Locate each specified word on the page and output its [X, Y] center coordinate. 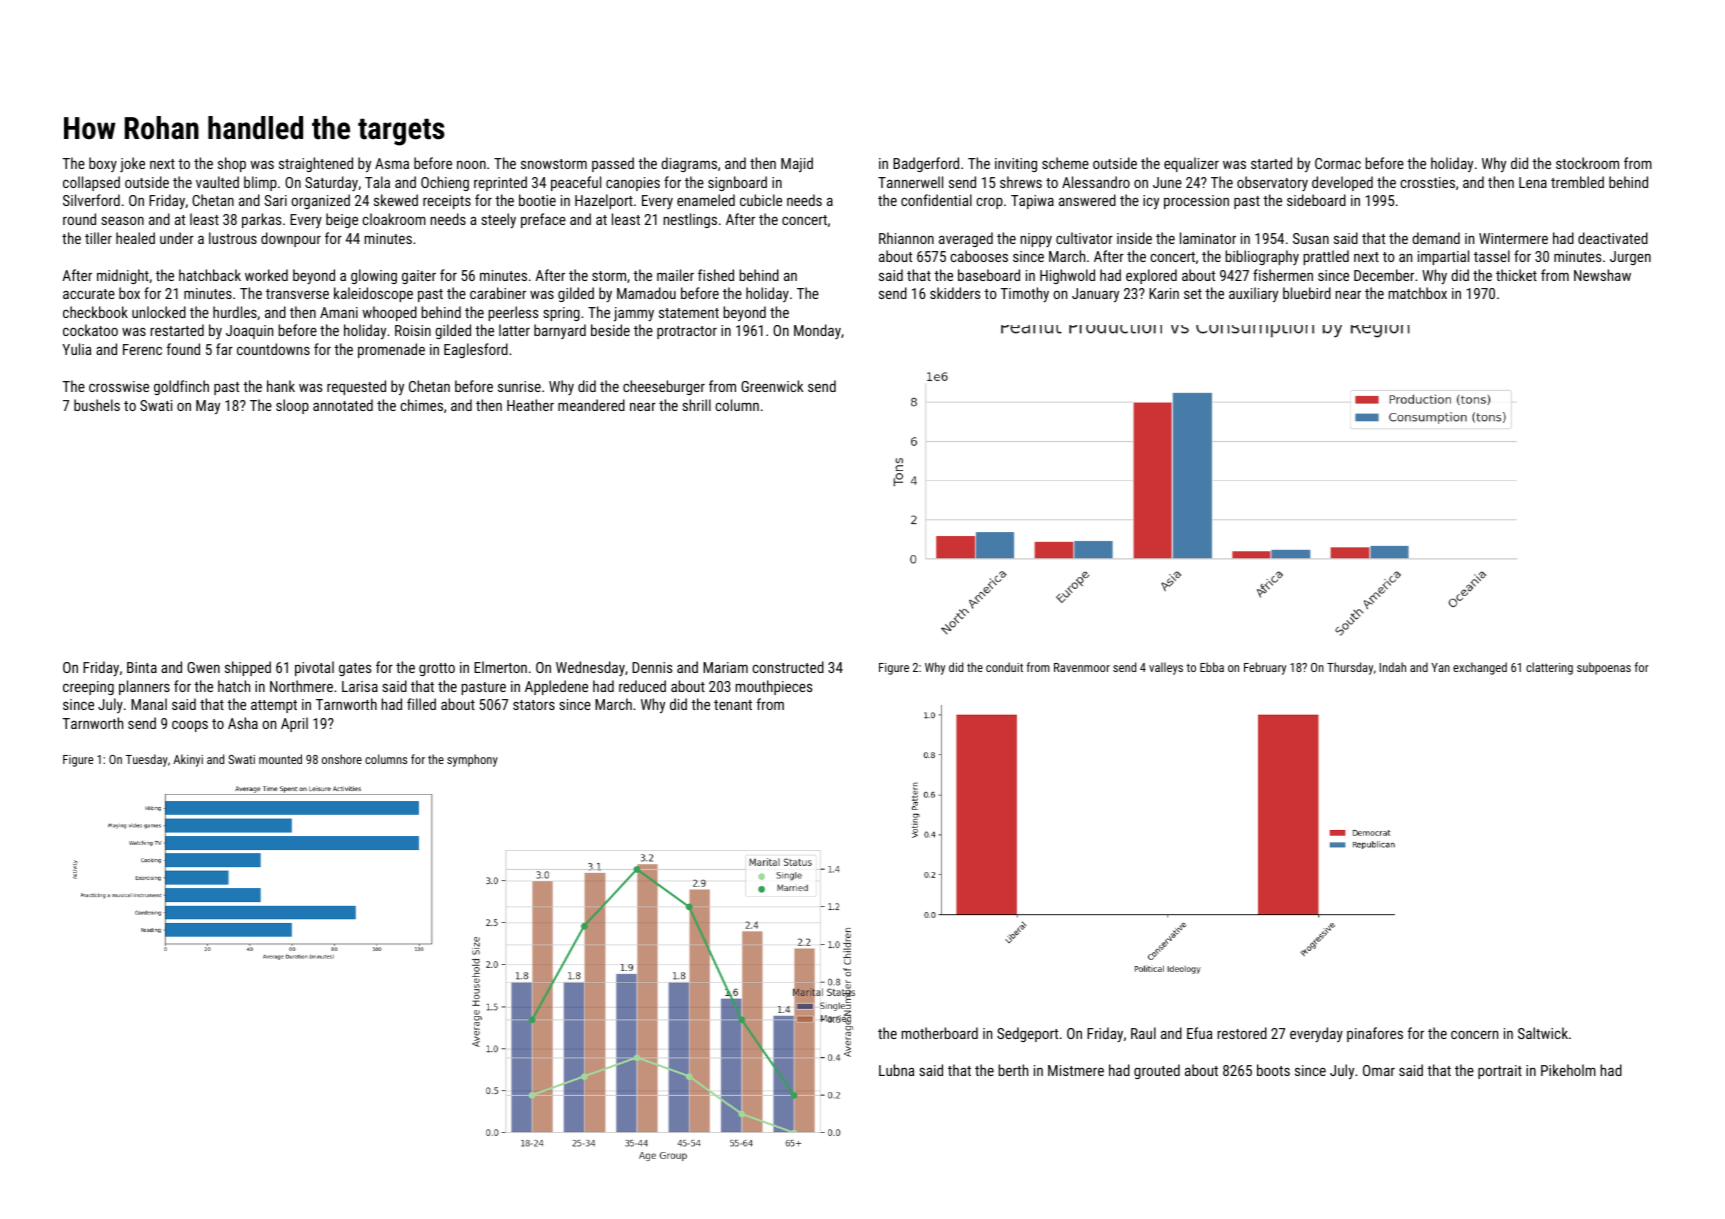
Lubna [896, 1070]
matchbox [1418, 293]
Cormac [1338, 163]
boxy [103, 164]
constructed [788, 667]
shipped [248, 668]
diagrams [689, 164]
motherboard [940, 1033]
